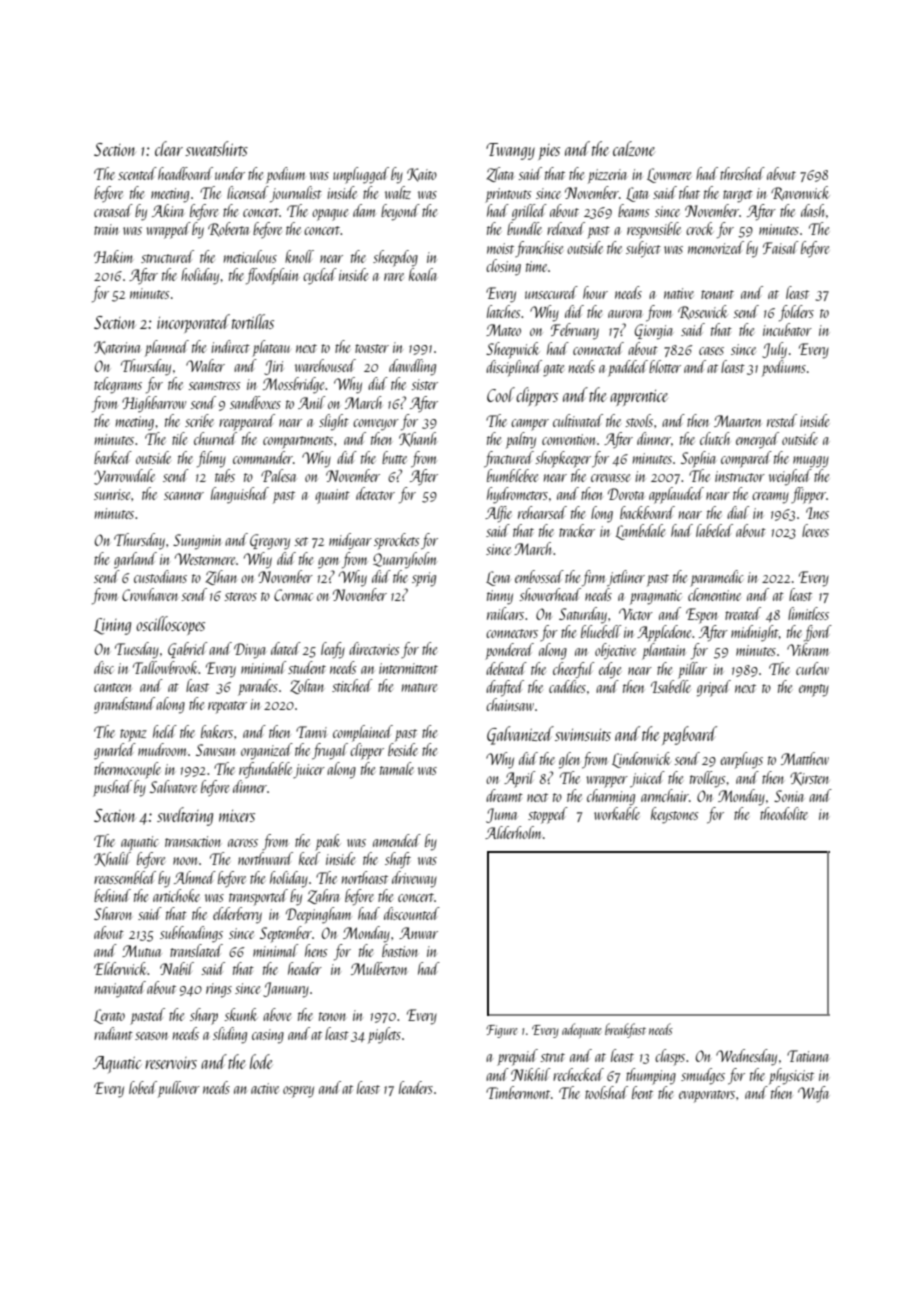 The height and width of the page is (1314, 924). What do you see at coordinates (143, 1087) in the page?
I see `lobed` at bounding box center [143, 1087].
